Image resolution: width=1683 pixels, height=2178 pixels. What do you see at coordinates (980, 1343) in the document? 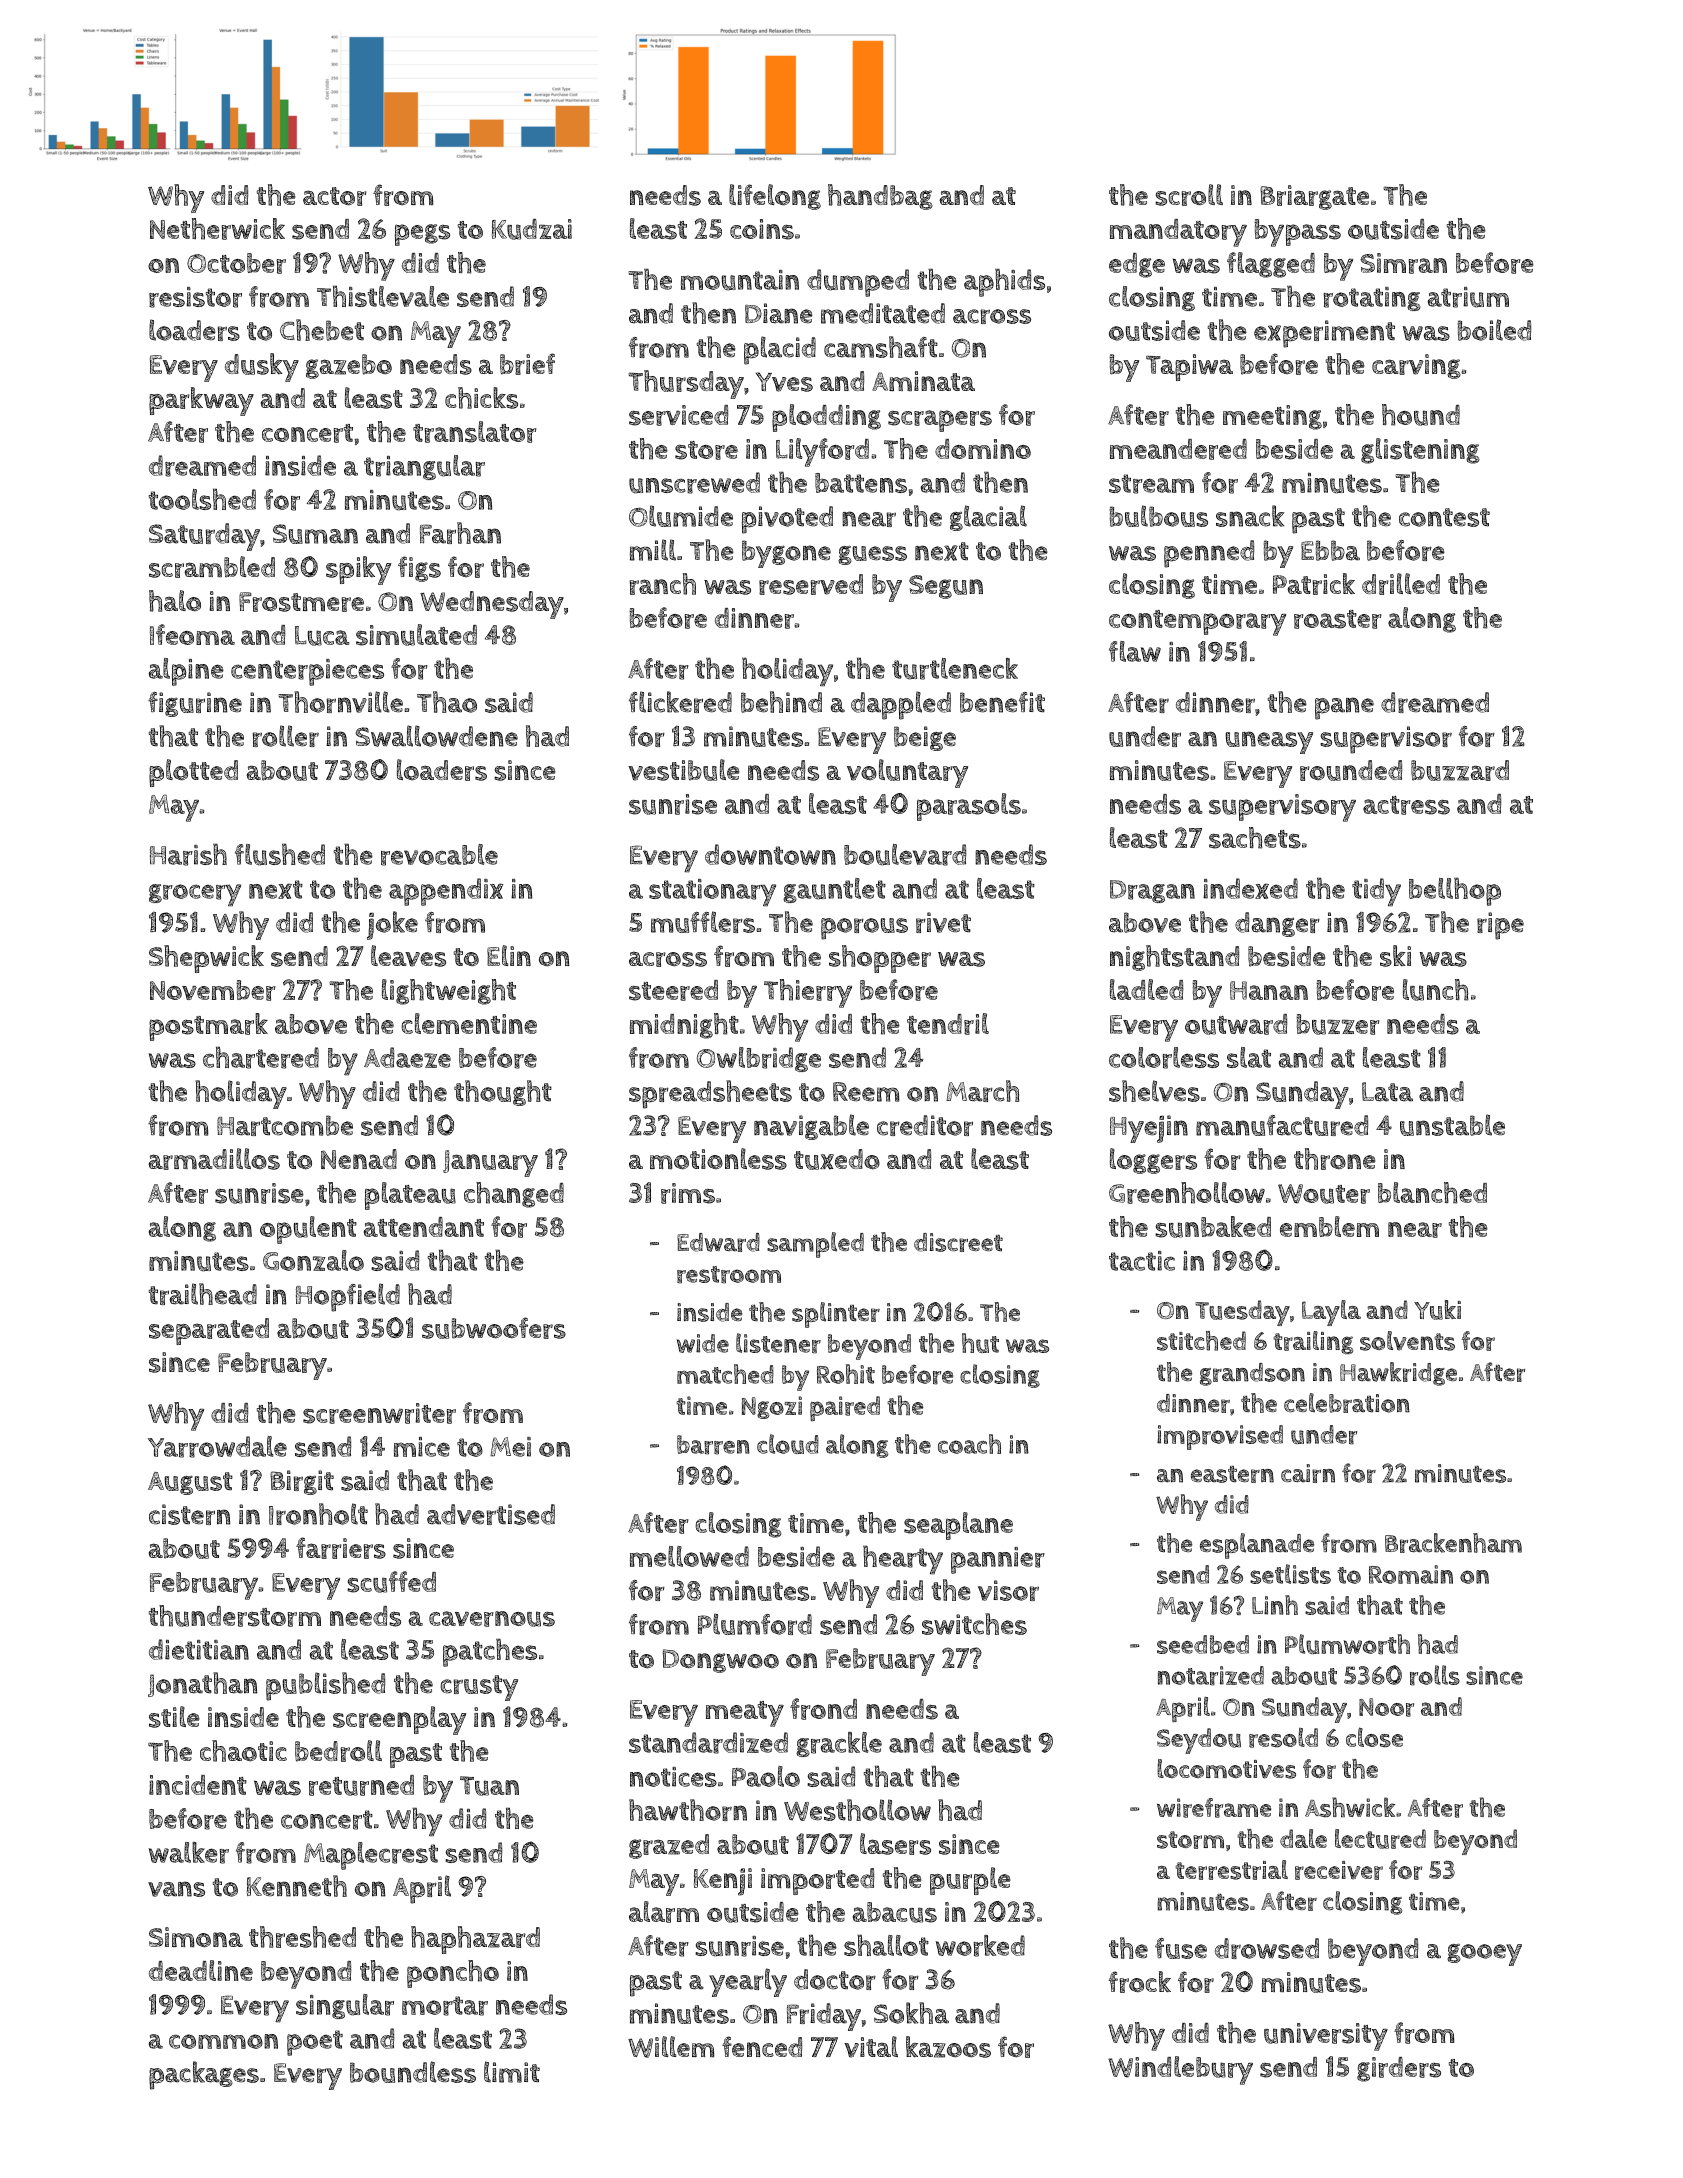
I see `hut` at bounding box center [980, 1343].
